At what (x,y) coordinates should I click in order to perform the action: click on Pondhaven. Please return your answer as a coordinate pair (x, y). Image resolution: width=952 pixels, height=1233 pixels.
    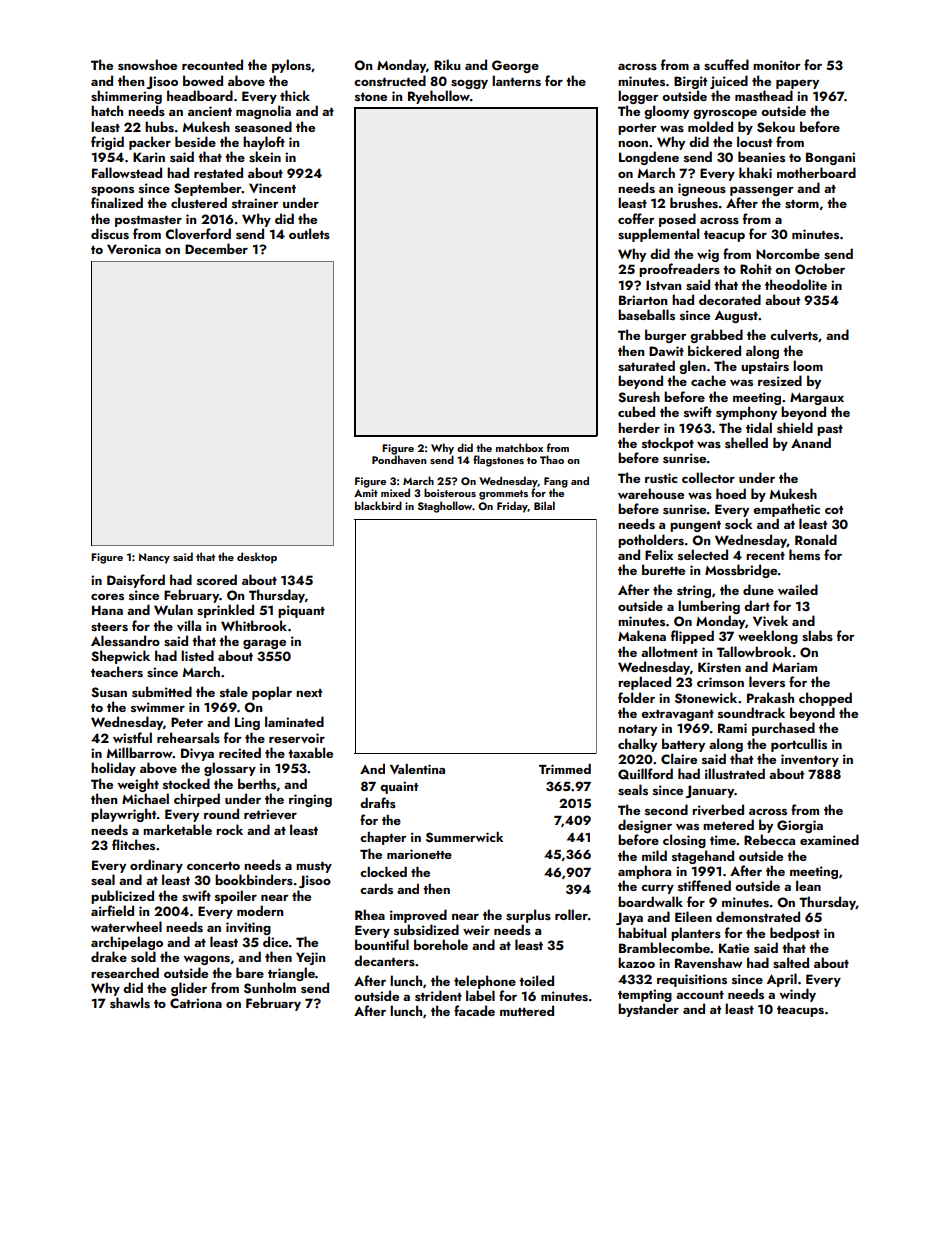
    Looking at the image, I should click on (399, 459).
